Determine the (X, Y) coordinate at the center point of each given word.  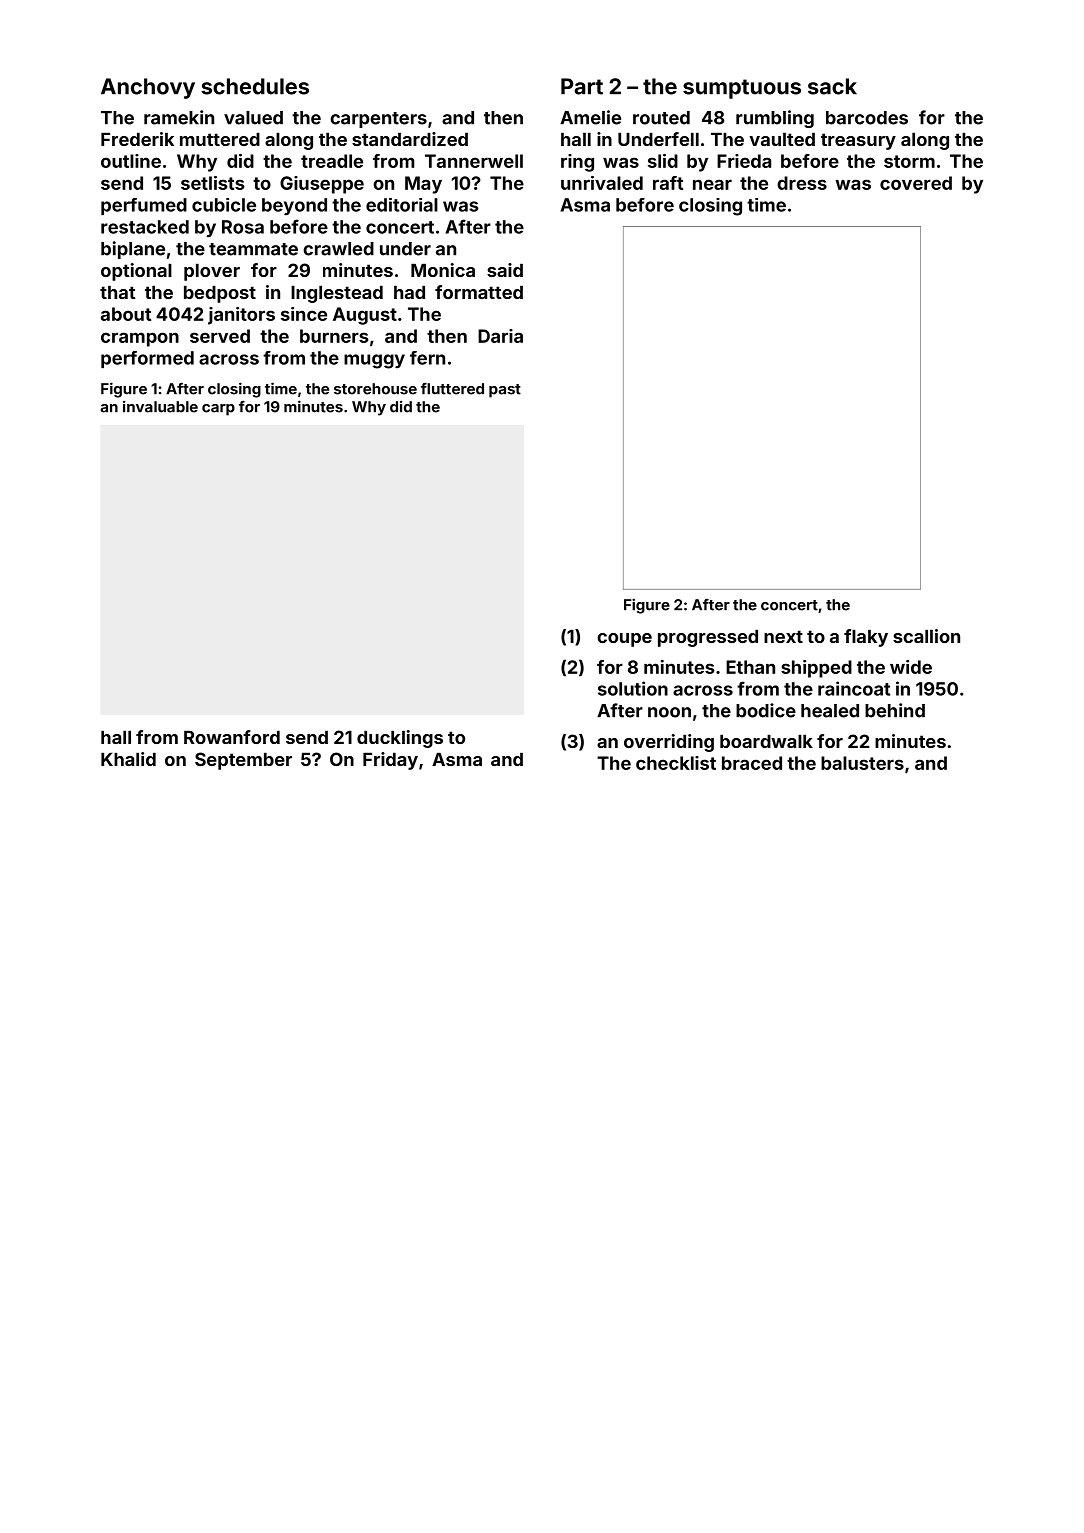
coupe (624, 640)
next (783, 636)
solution (633, 688)
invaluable (160, 407)
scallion (926, 636)
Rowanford (232, 737)
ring (577, 163)
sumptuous (742, 89)
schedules (255, 86)
